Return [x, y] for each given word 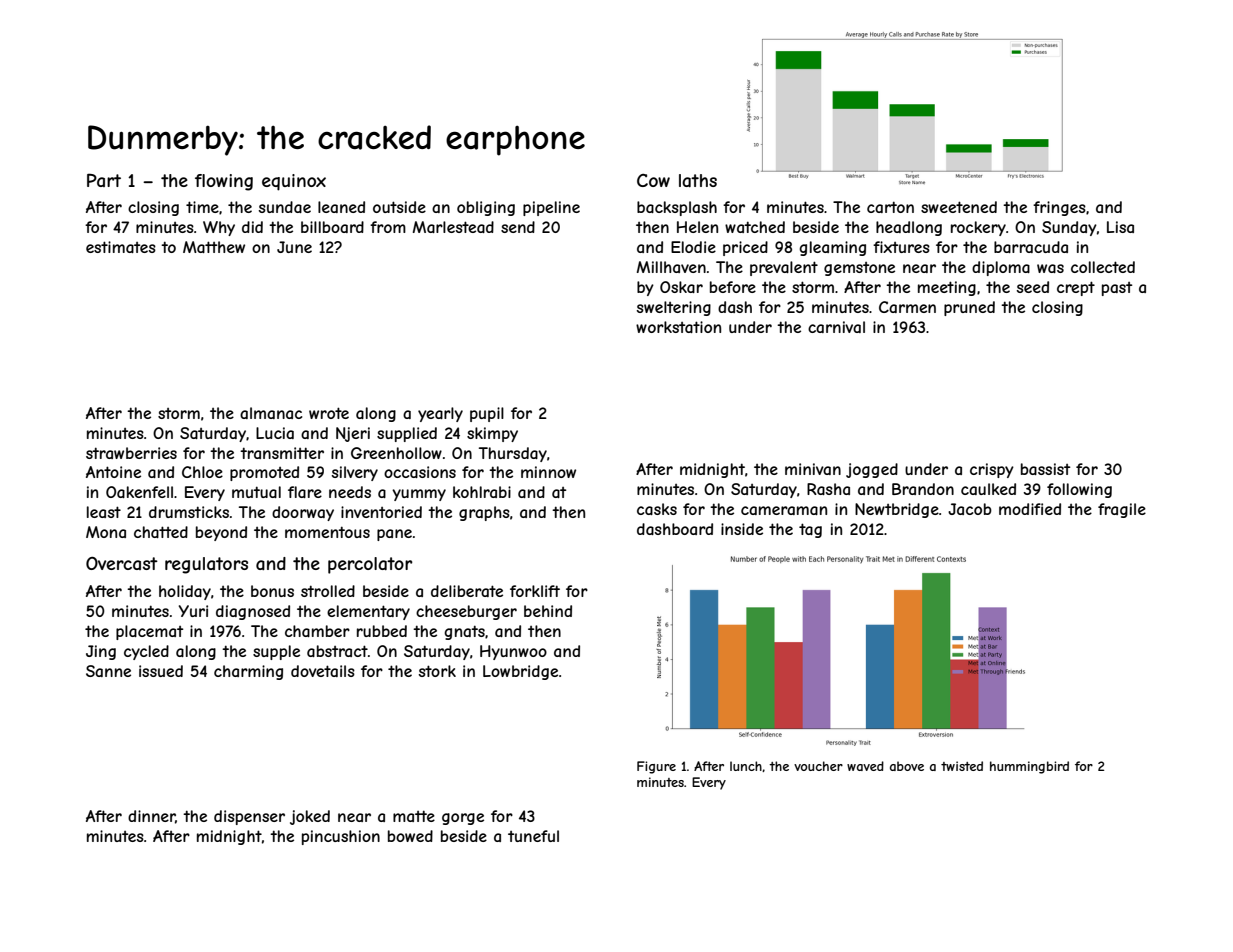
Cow [653, 180]
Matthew [214, 247]
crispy [992, 470]
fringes [1059, 208]
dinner [152, 817]
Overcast [122, 563]
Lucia [275, 433]
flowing [224, 182]
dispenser [249, 817]
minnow [548, 472]
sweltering [674, 308]
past [1117, 289]
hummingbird [1029, 767]
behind [548, 611]
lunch [746, 766]
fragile [1122, 510]
